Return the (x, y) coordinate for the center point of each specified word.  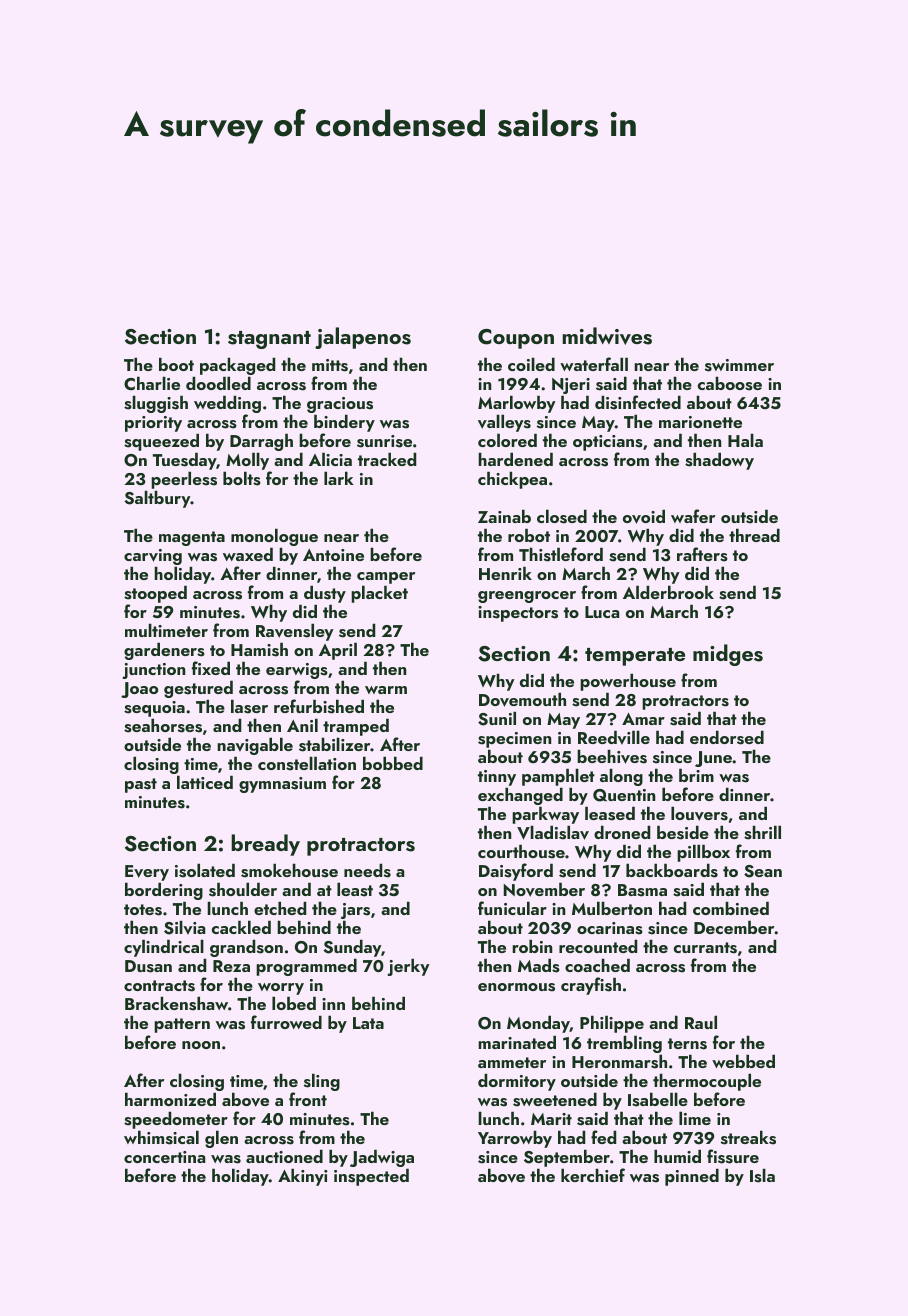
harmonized (170, 1099)
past (141, 785)
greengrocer (527, 597)
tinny (497, 779)
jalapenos (363, 338)
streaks (748, 1137)
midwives (607, 336)
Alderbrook (668, 592)
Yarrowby (515, 1139)
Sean (763, 871)
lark (339, 478)
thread (754, 535)
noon (201, 1045)
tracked (387, 459)
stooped (155, 594)
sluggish (156, 404)
